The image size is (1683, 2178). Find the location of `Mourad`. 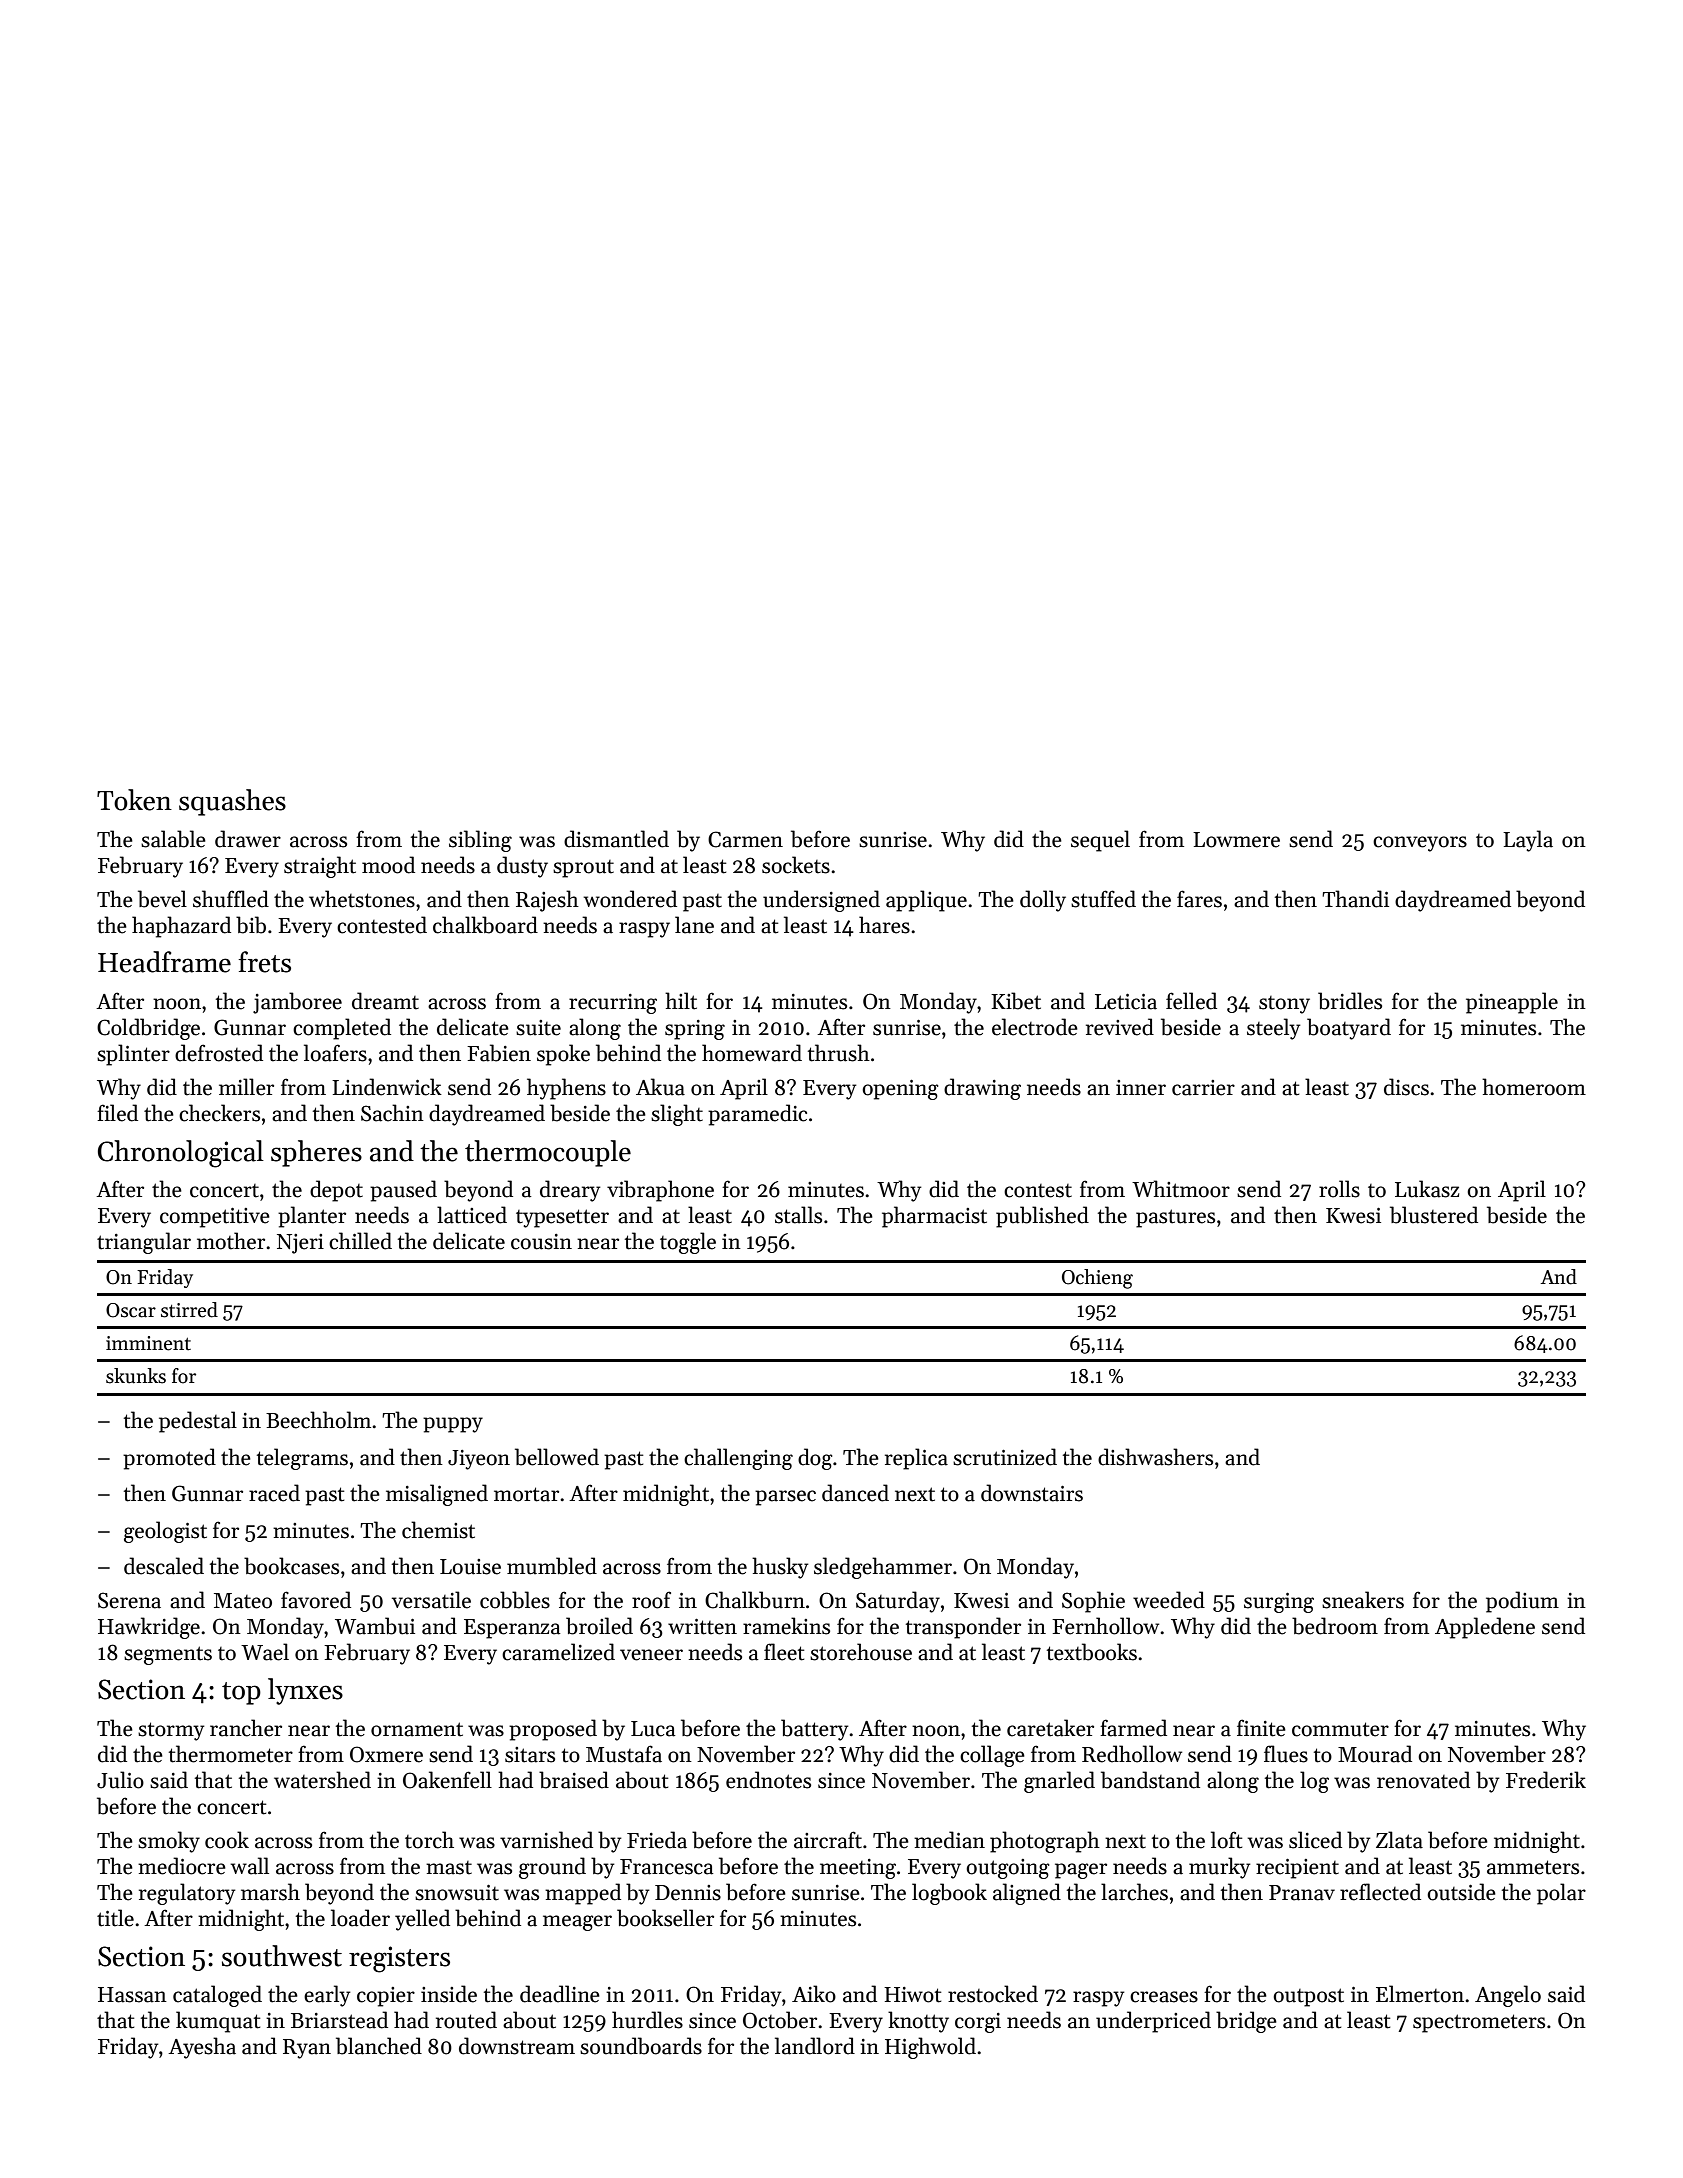

Mourad is located at coordinates (1375, 1754).
